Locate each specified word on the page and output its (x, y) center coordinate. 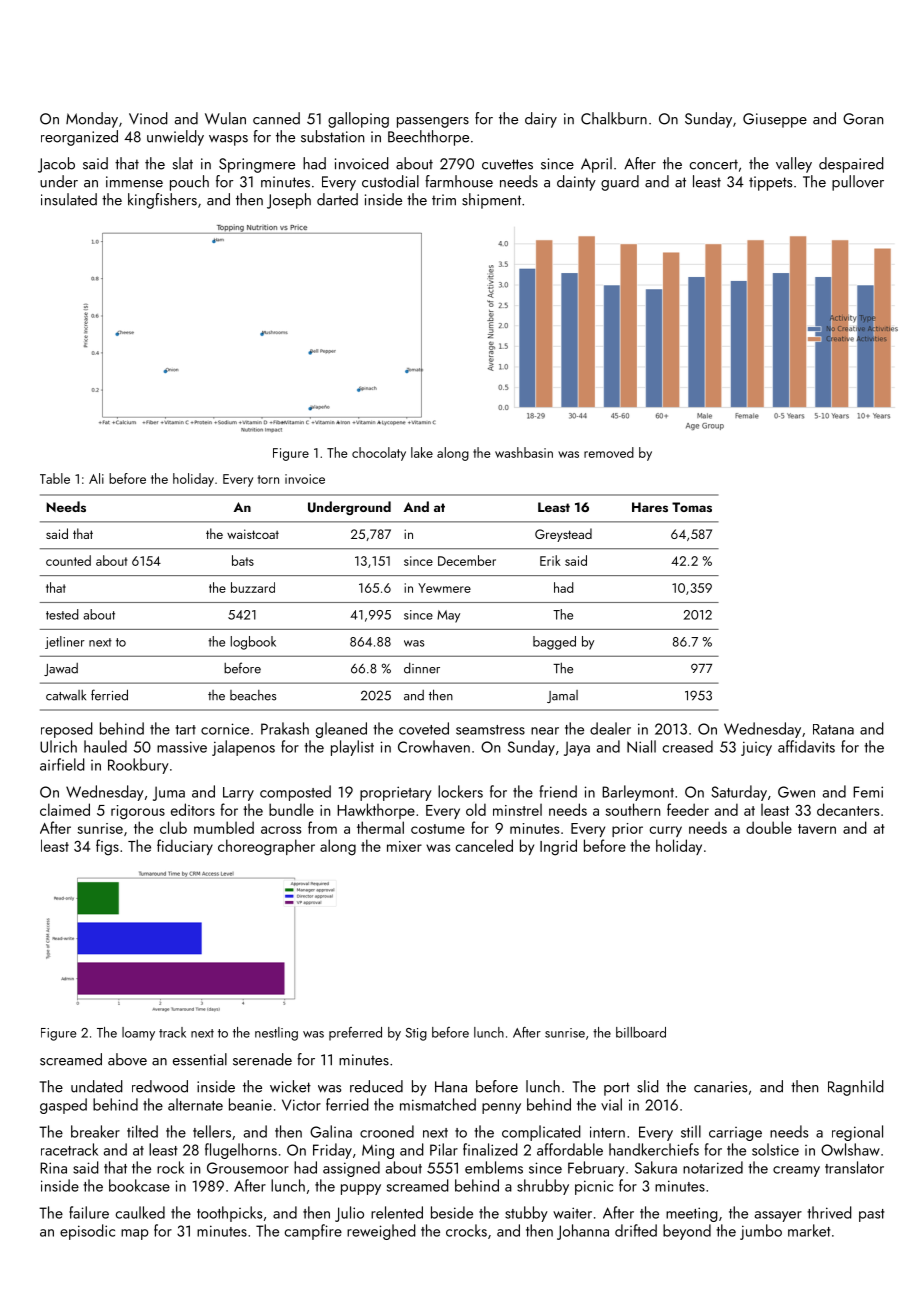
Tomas (692, 507)
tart (185, 730)
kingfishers (162, 201)
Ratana (833, 729)
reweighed (381, 1232)
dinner (422, 668)
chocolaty (379, 454)
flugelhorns (241, 1151)
